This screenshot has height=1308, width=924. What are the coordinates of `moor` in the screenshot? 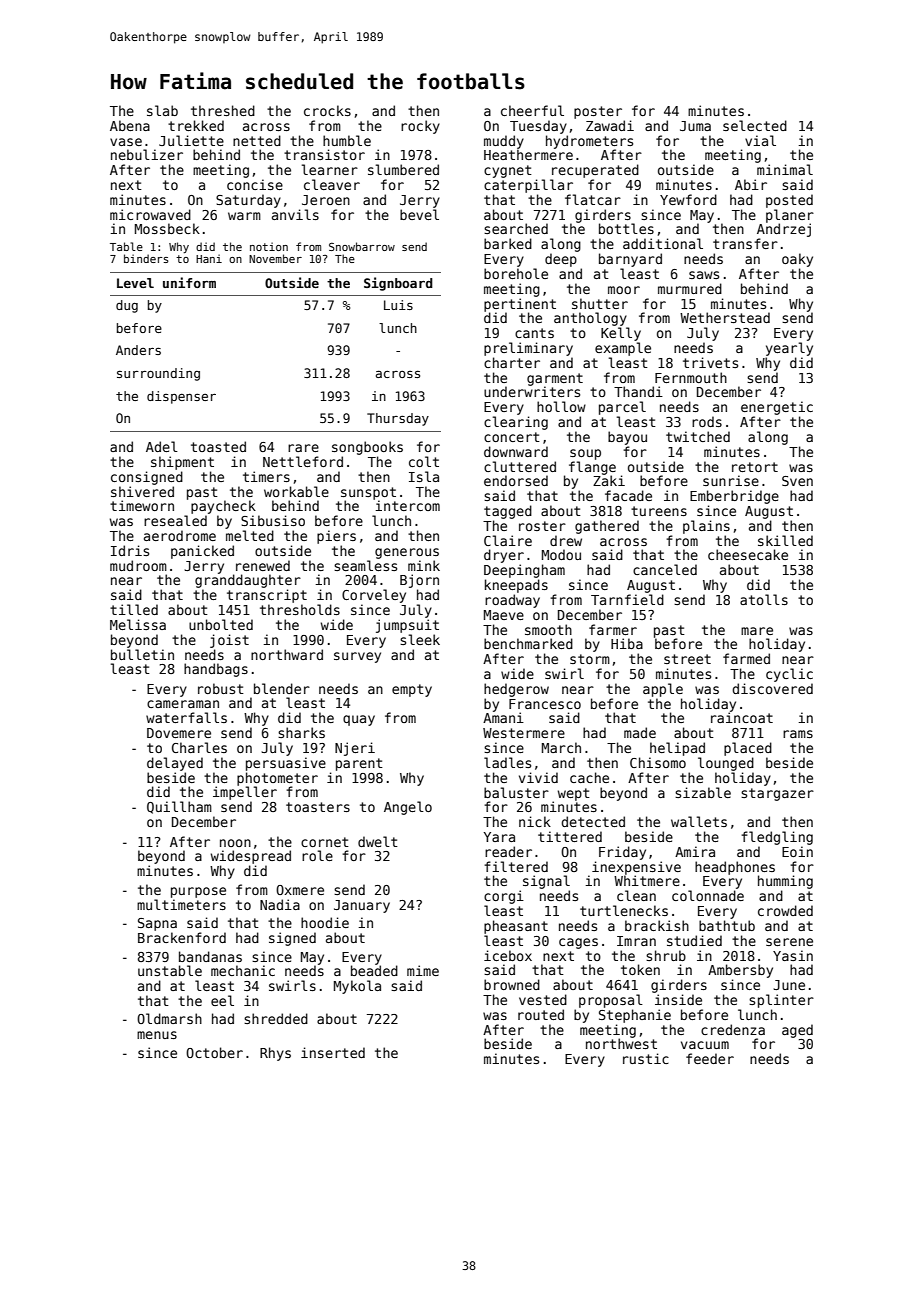 It's located at (624, 290).
